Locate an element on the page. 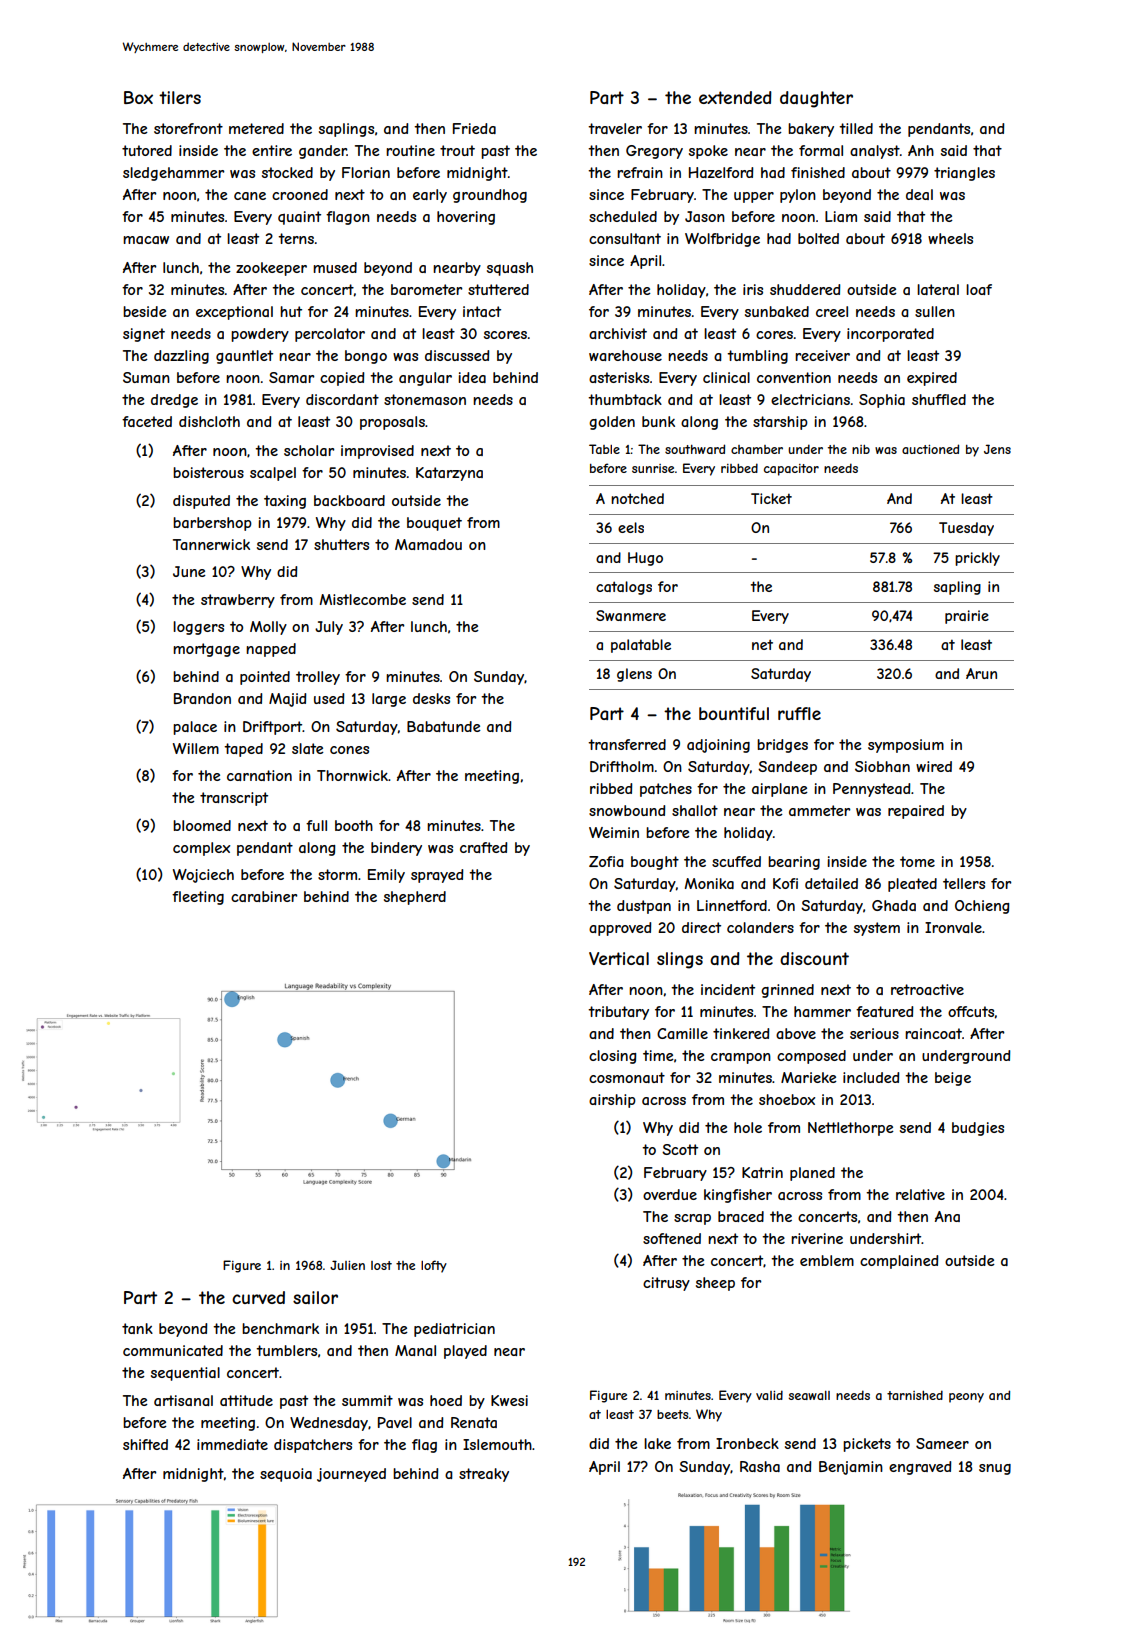  deal is located at coordinates (919, 194).
